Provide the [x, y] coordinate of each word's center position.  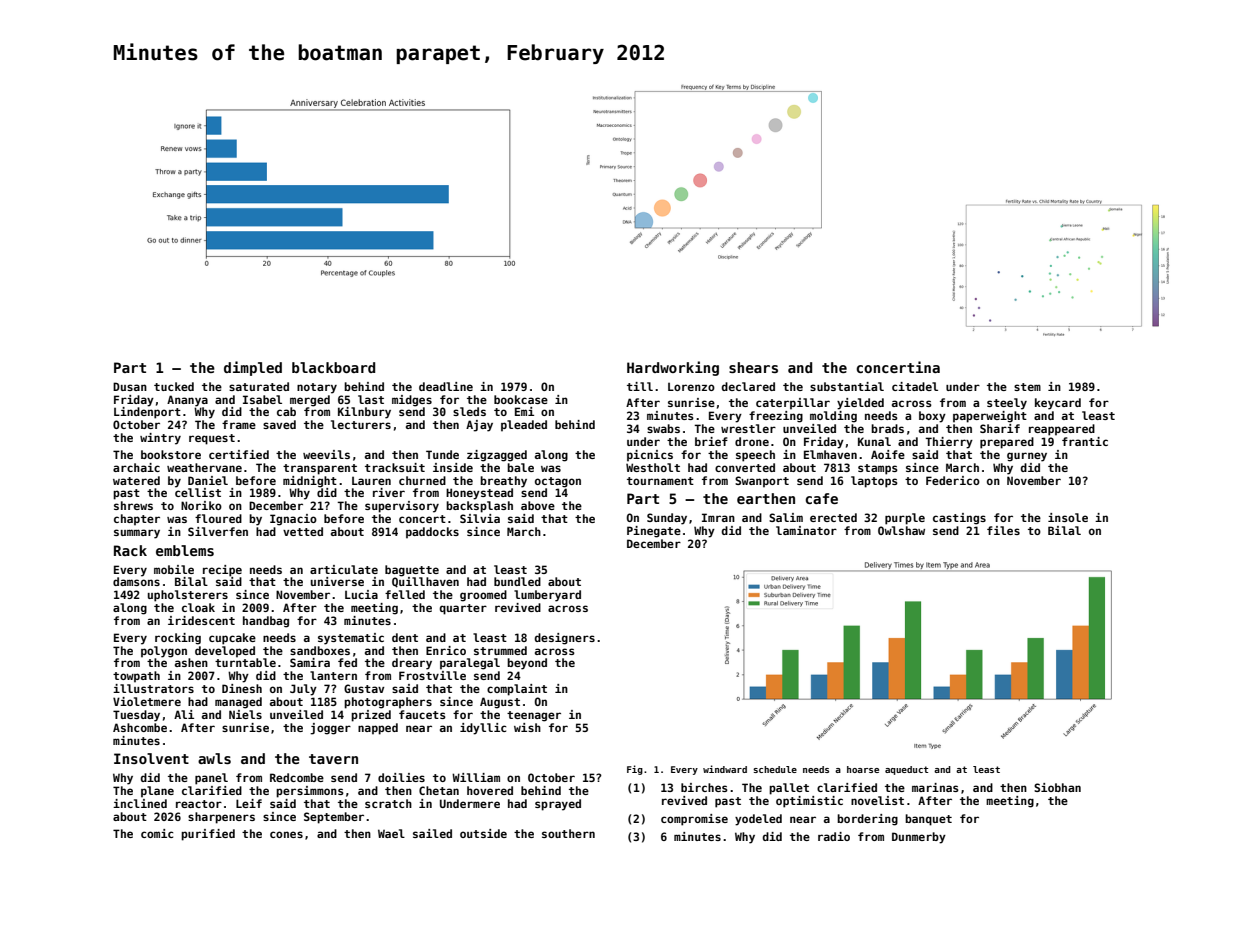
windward [725, 769]
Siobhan [1057, 787]
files [1003, 530]
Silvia [480, 518]
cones [286, 834]
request [212, 439]
